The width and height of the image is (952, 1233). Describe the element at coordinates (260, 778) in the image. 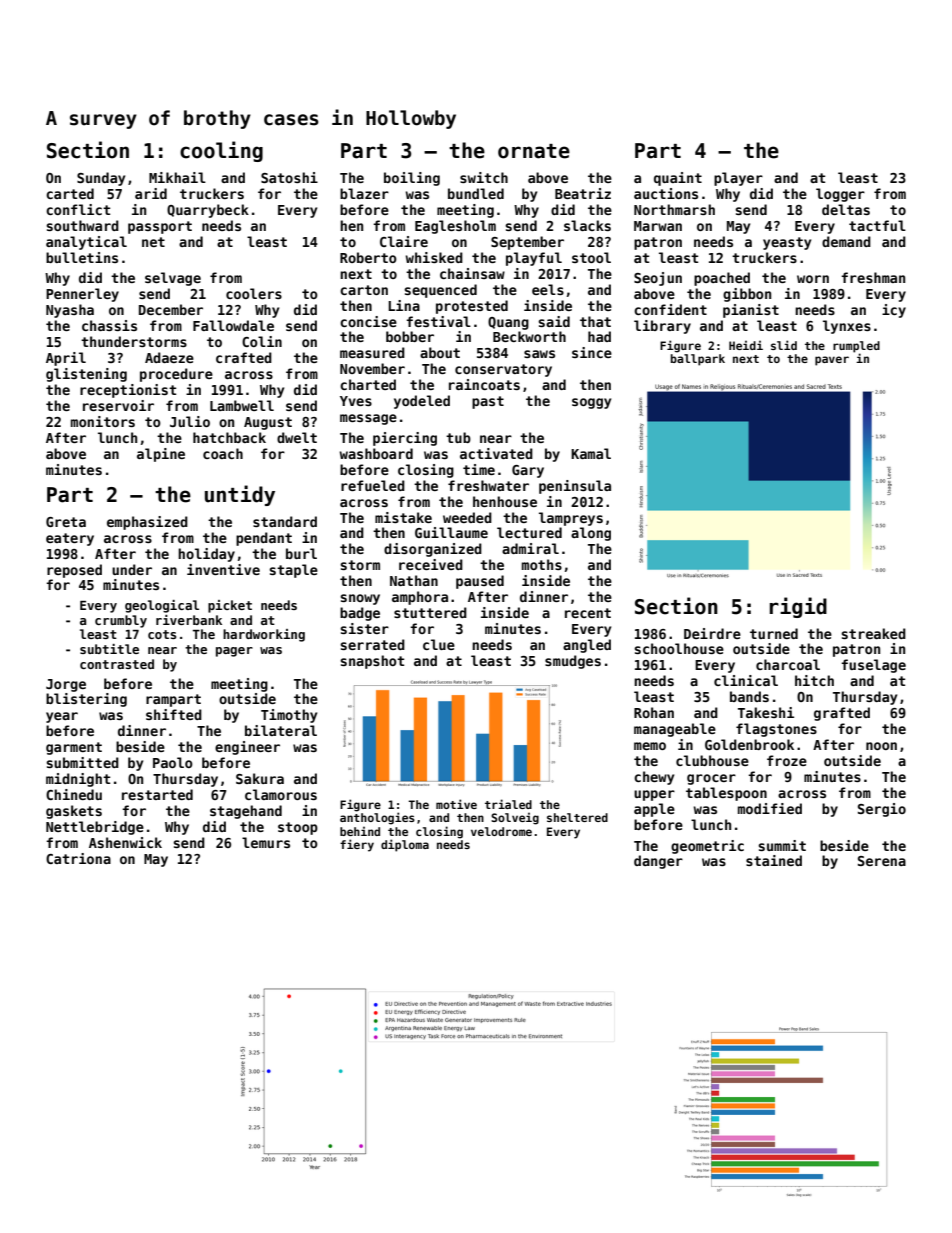

I see `Sakura` at that location.
